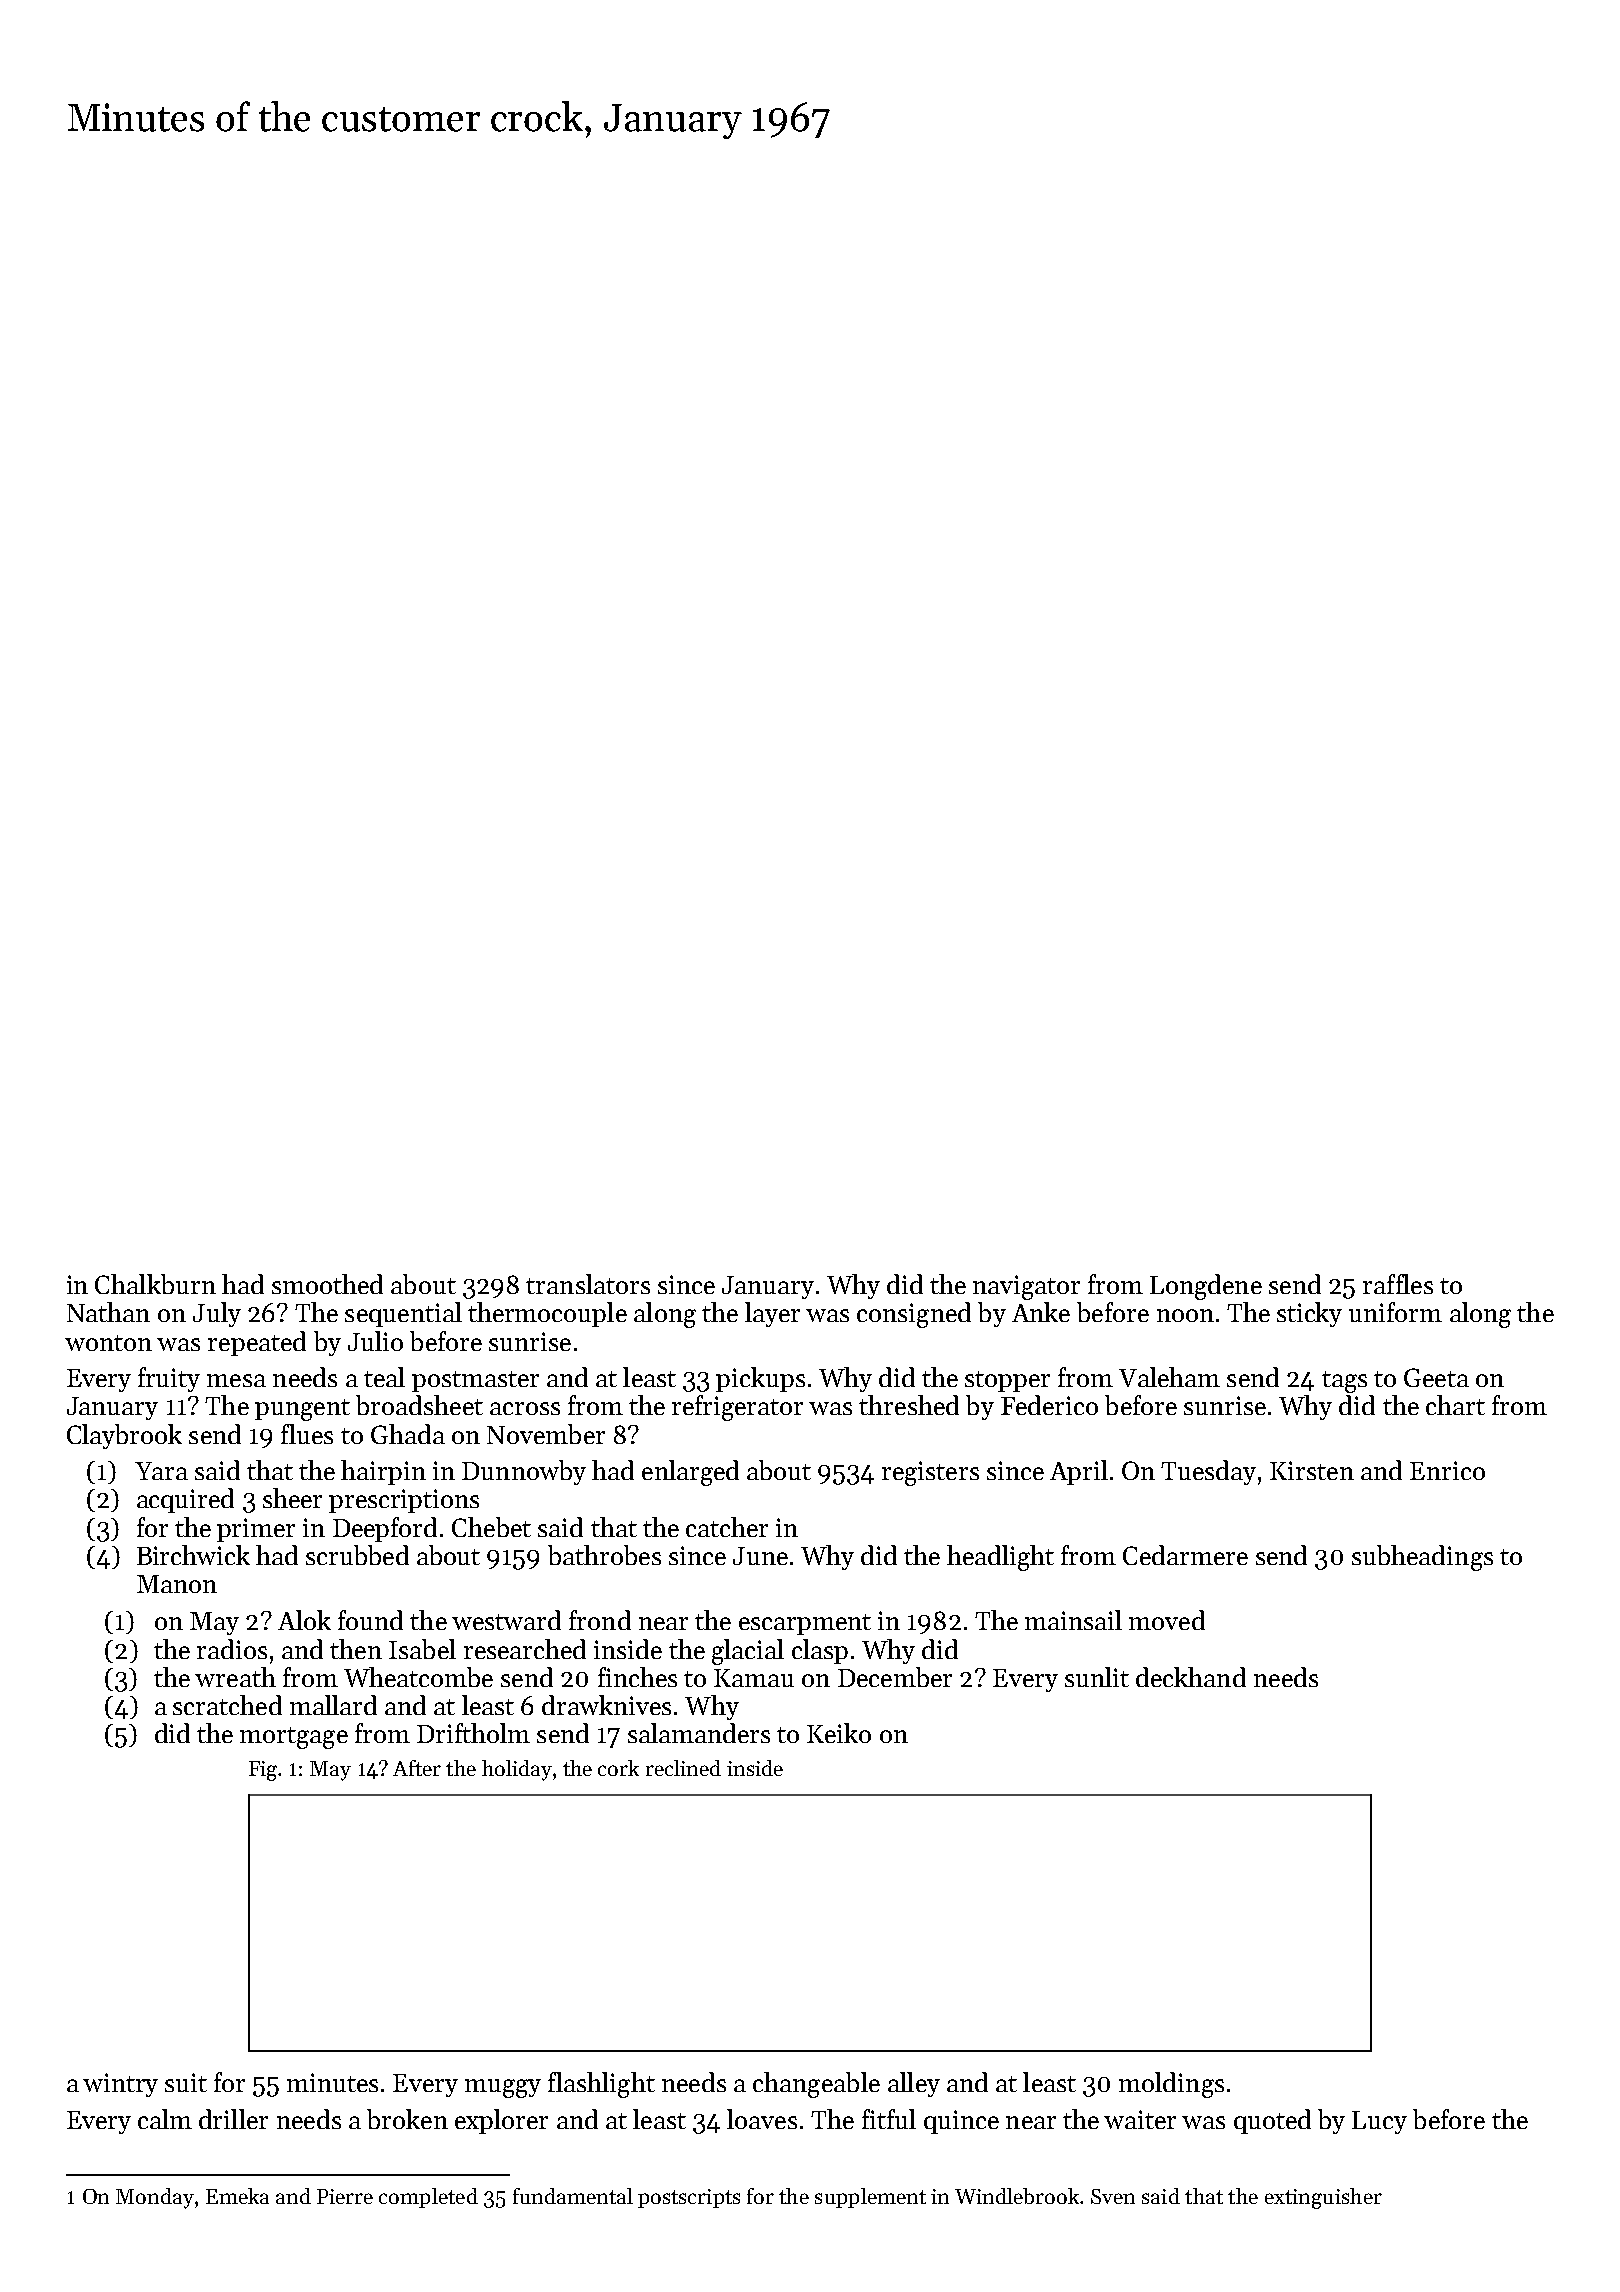  What do you see at coordinates (264, 1771) in the screenshot?
I see `Fig` at bounding box center [264, 1771].
